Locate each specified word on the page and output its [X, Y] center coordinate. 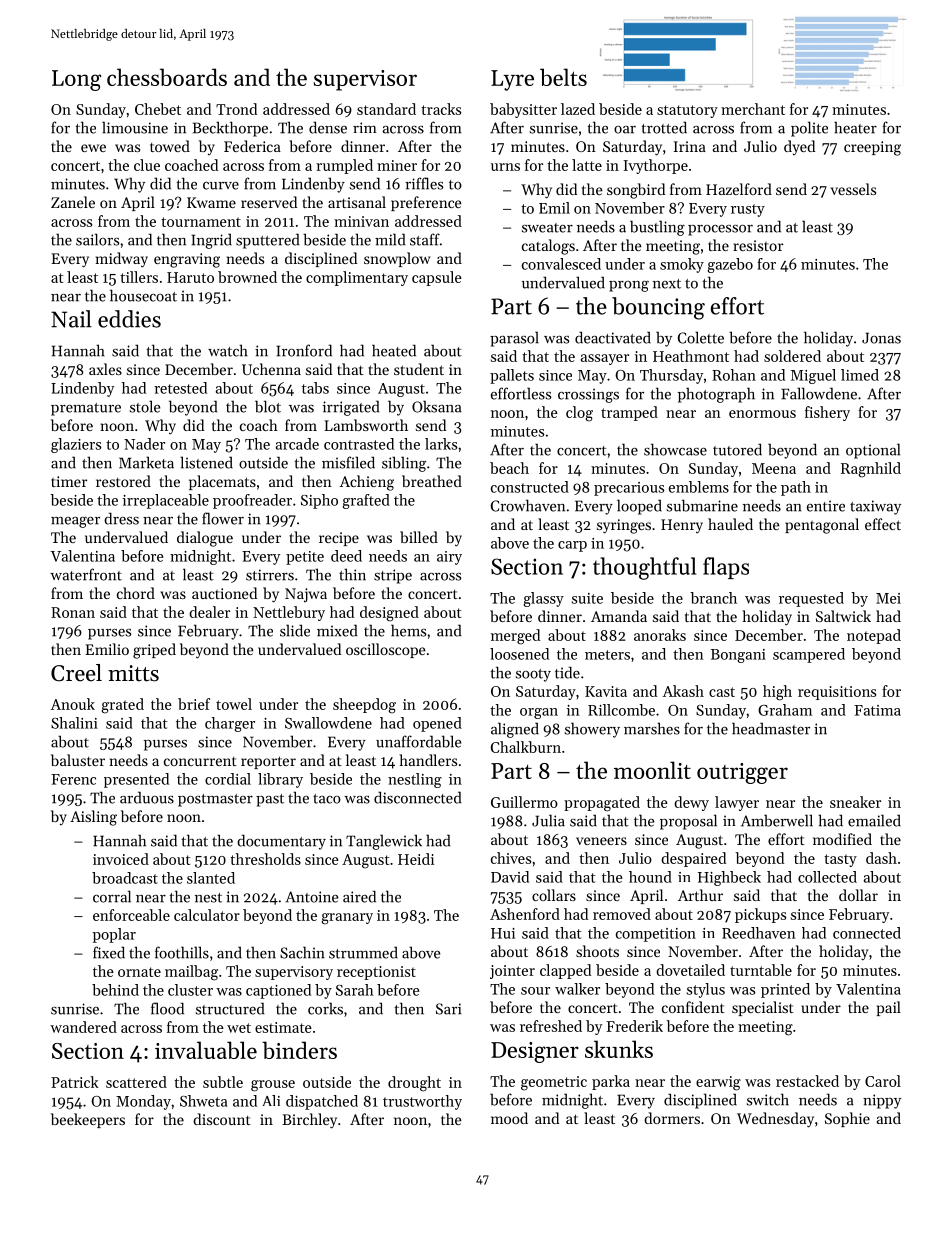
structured [230, 1008]
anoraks [660, 635]
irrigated [351, 408]
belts [563, 77]
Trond [236, 109]
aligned [515, 730]
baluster [78, 760]
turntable [761, 970]
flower [223, 518]
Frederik [634, 1026]
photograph [716, 395]
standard [386, 109]
